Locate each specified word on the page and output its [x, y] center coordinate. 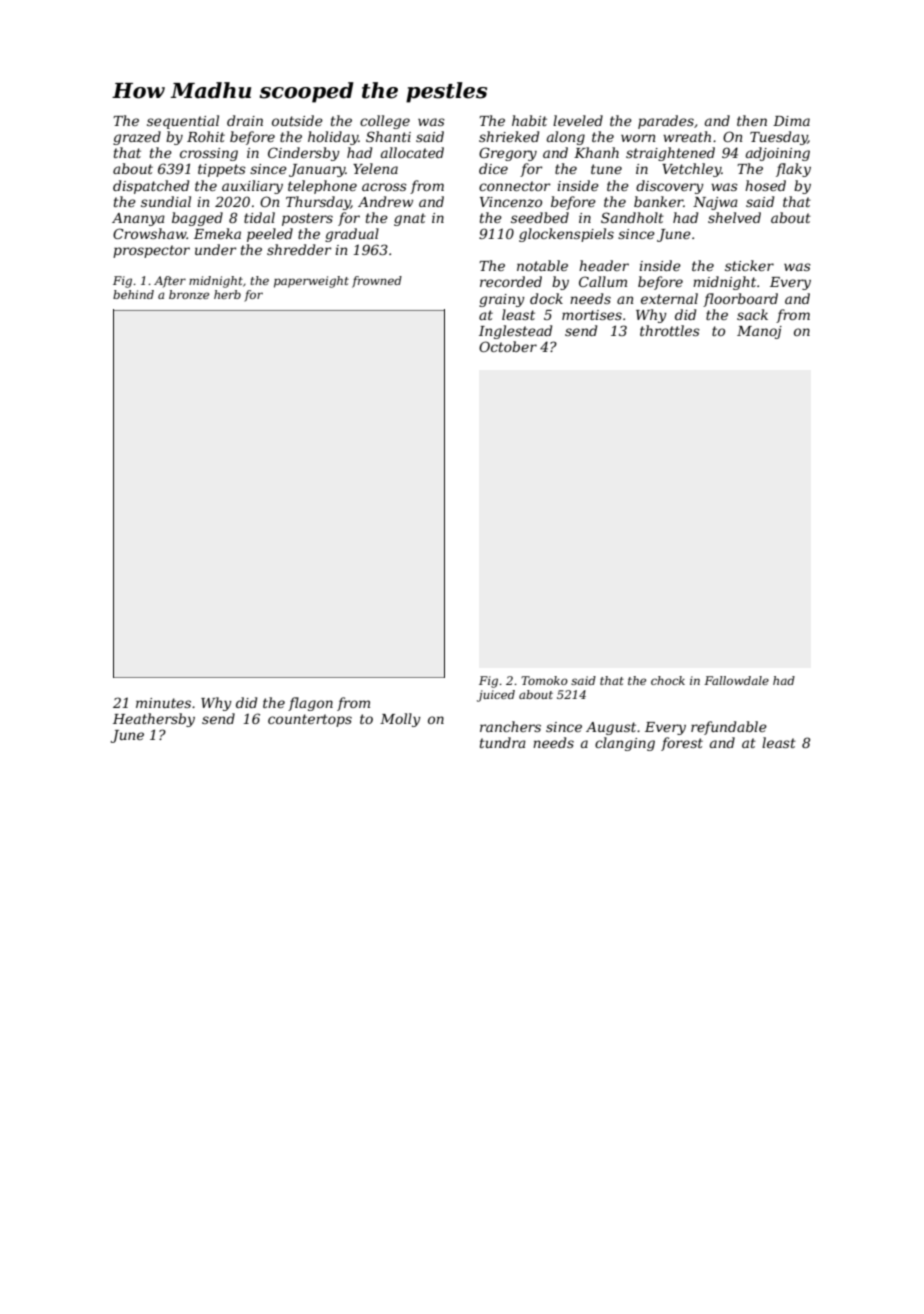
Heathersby [154, 720]
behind [133, 294]
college [385, 122]
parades [666, 122]
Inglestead [515, 332]
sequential [183, 122]
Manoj [759, 332]
